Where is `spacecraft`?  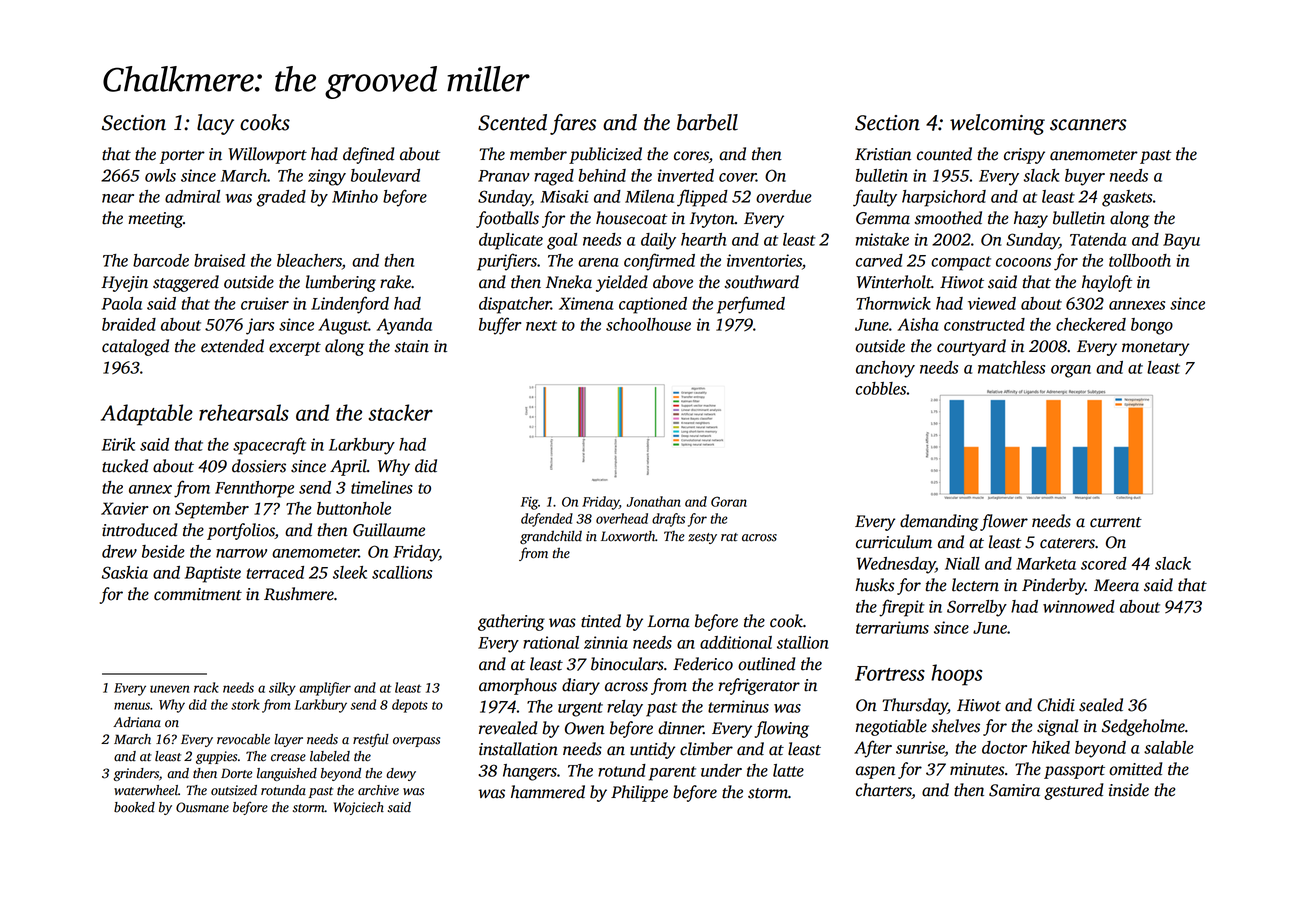 spacecraft is located at coordinates (269, 446).
